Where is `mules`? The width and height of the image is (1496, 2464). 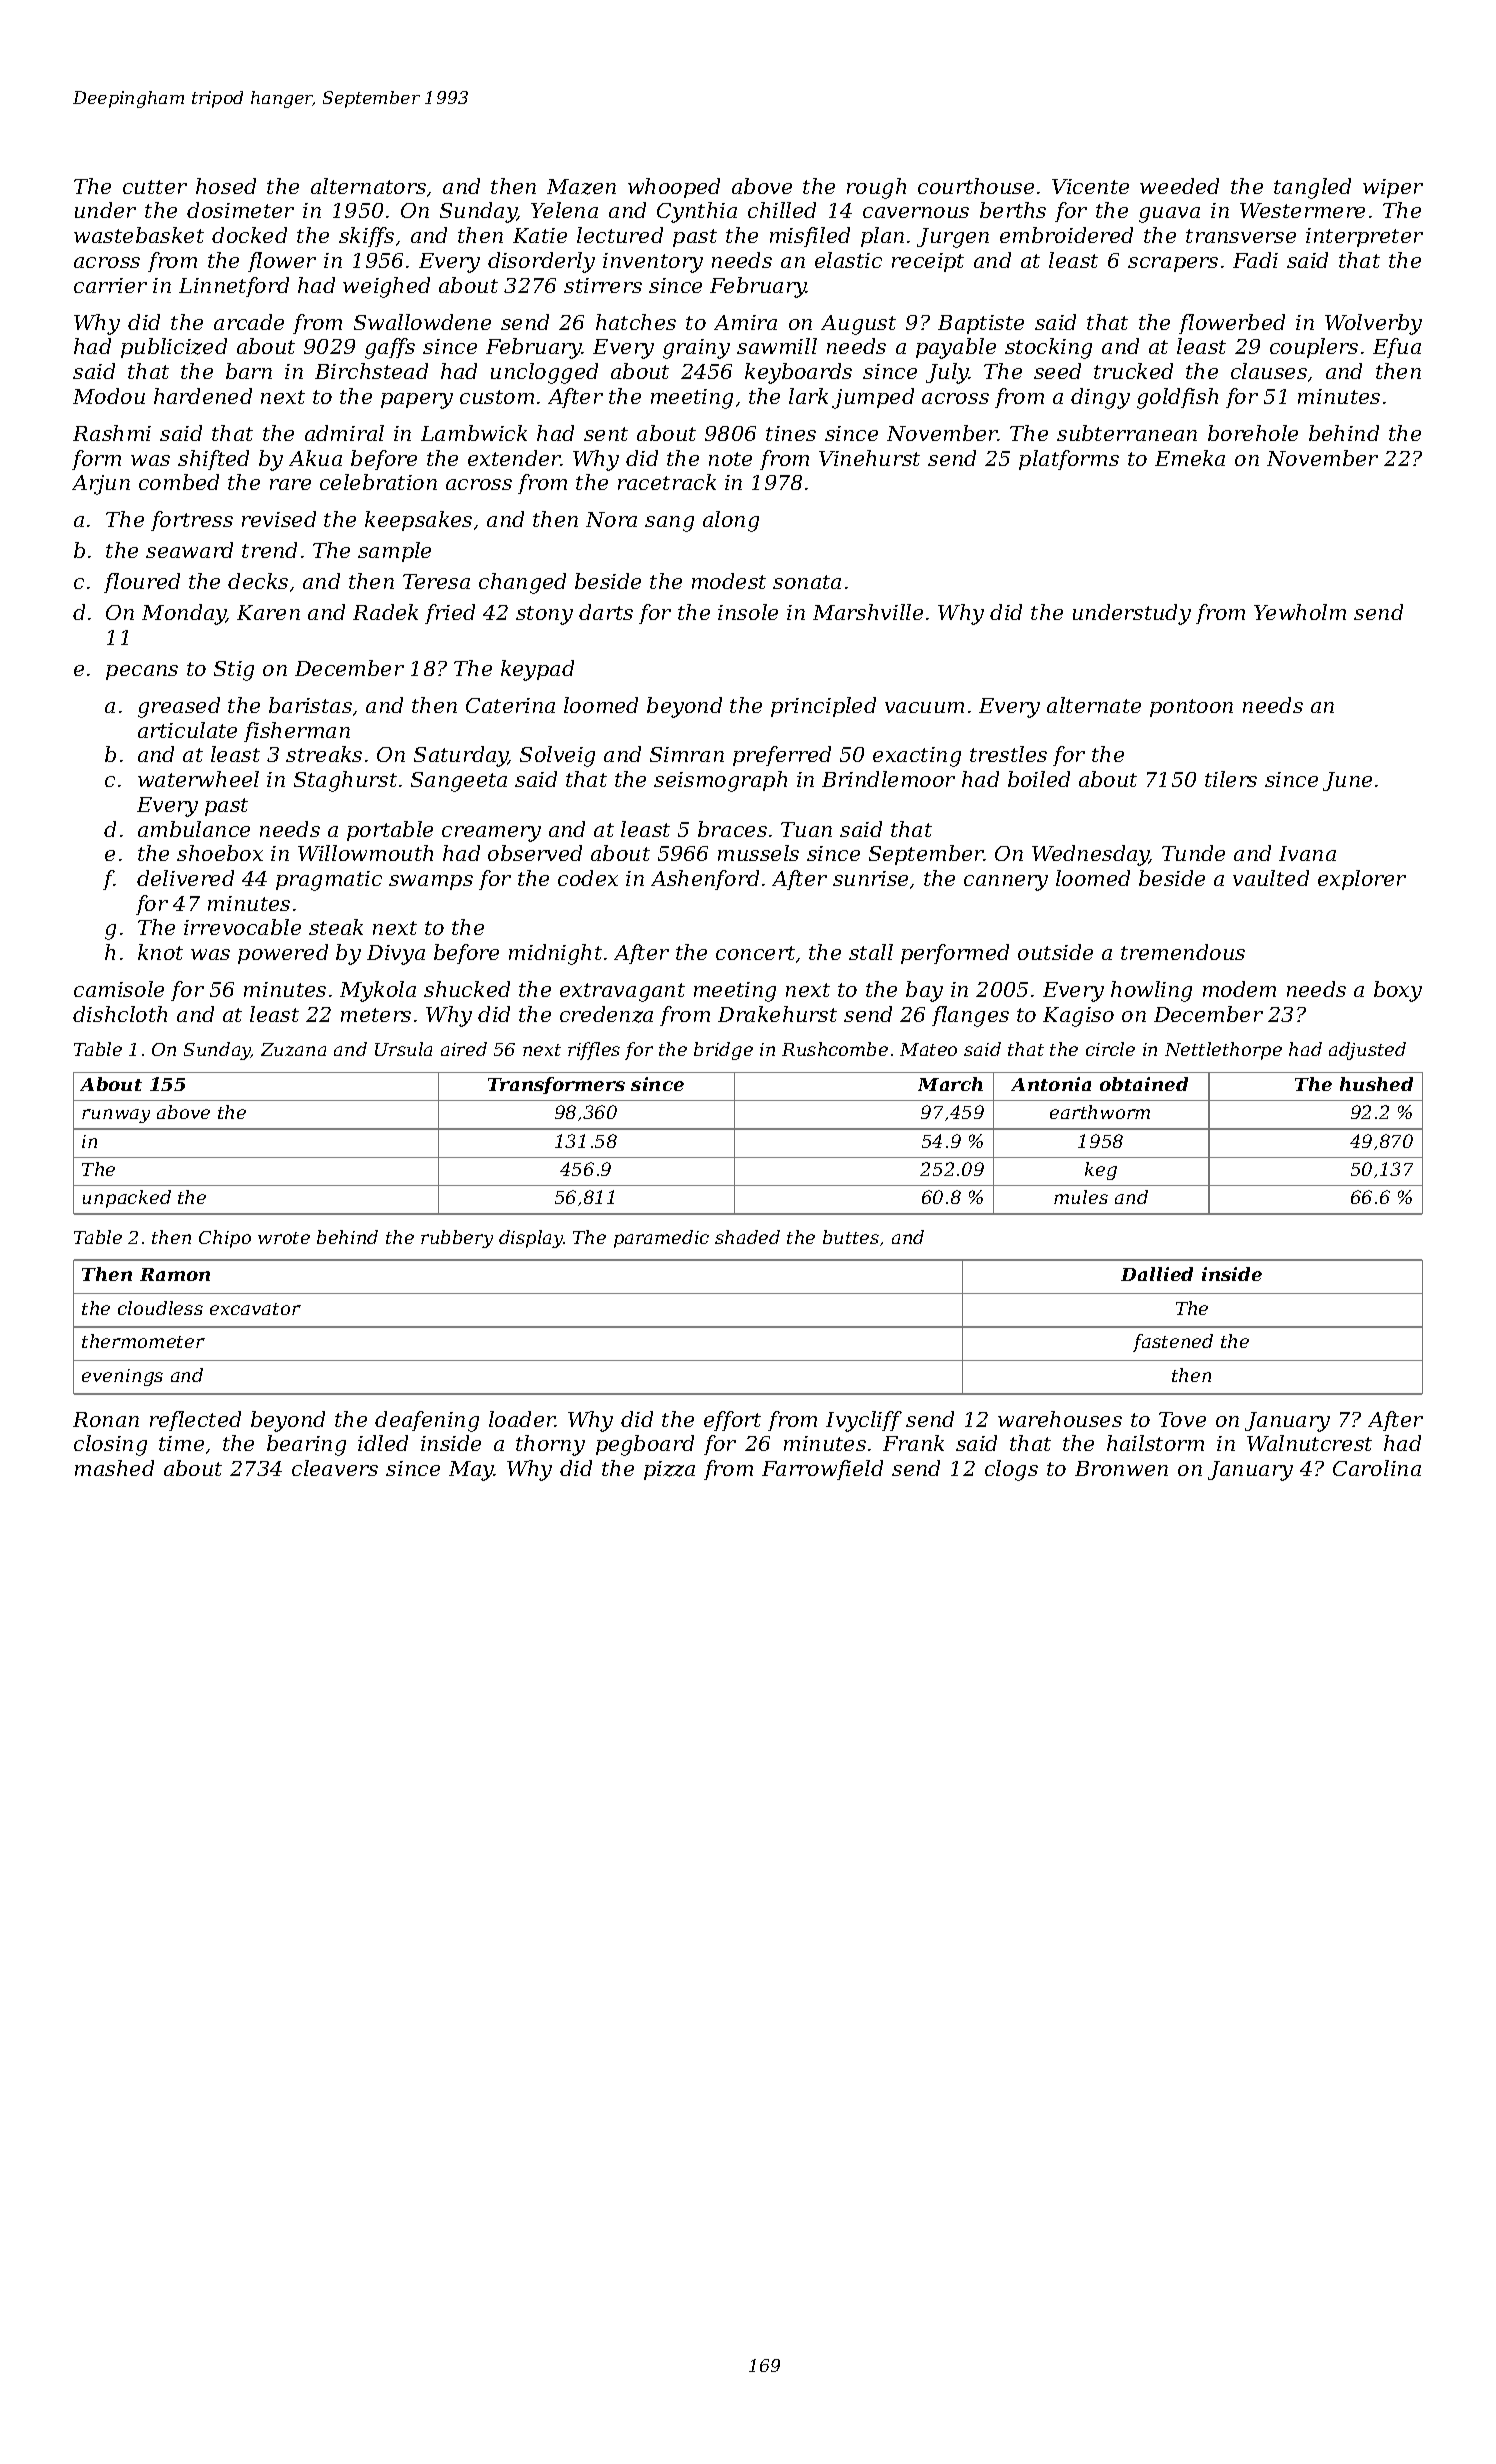
mules is located at coordinates (1081, 1197).
